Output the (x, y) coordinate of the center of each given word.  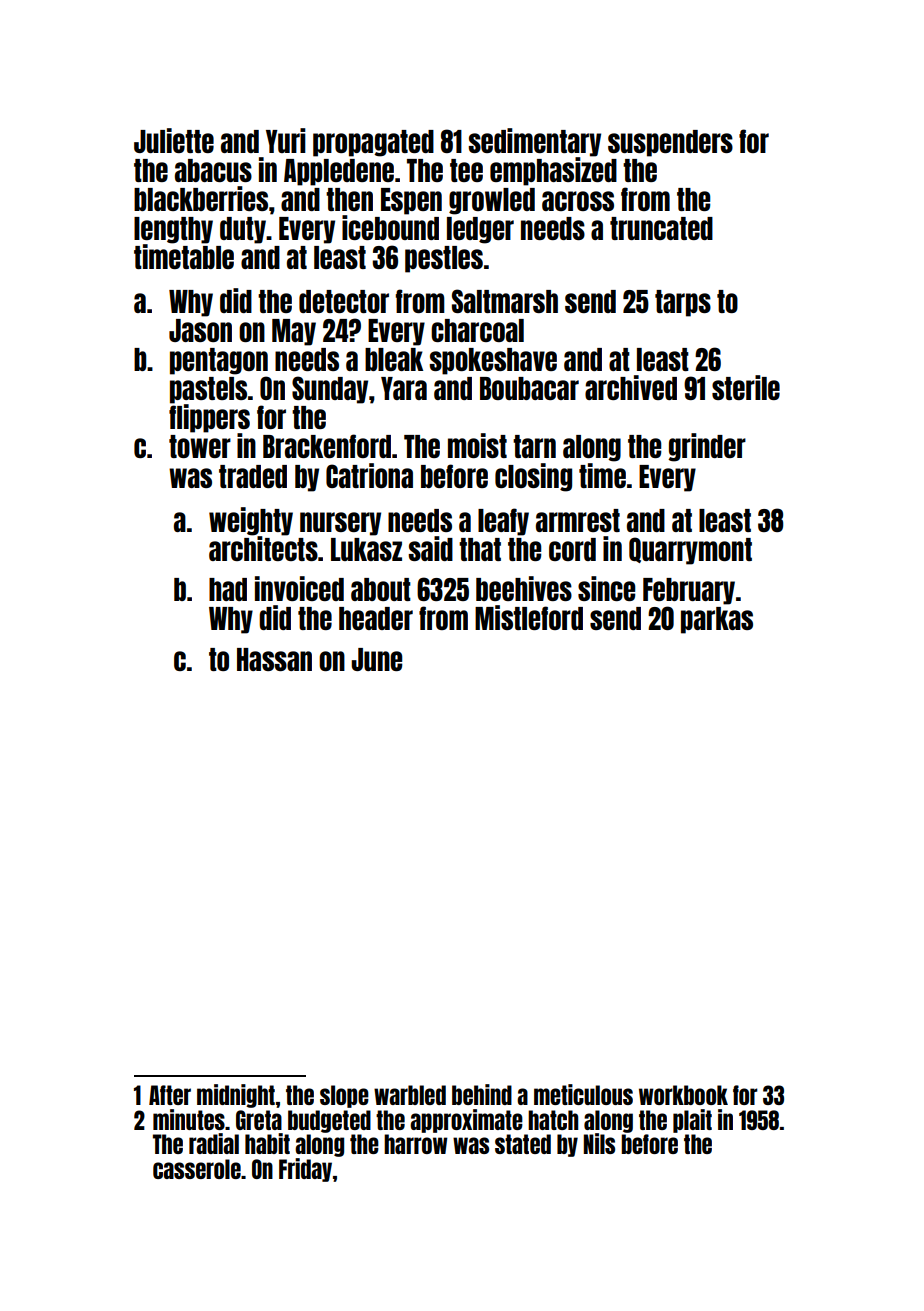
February (689, 591)
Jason (200, 330)
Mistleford (529, 617)
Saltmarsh (505, 301)
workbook (683, 1095)
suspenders (670, 143)
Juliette (174, 140)
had (228, 589)
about (381, 589)
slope (344, 1096)
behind (482, 1094)
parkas (717, 620)
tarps (683, 303)
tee (466, 170)
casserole (197, 1169)
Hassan (274, 659)
